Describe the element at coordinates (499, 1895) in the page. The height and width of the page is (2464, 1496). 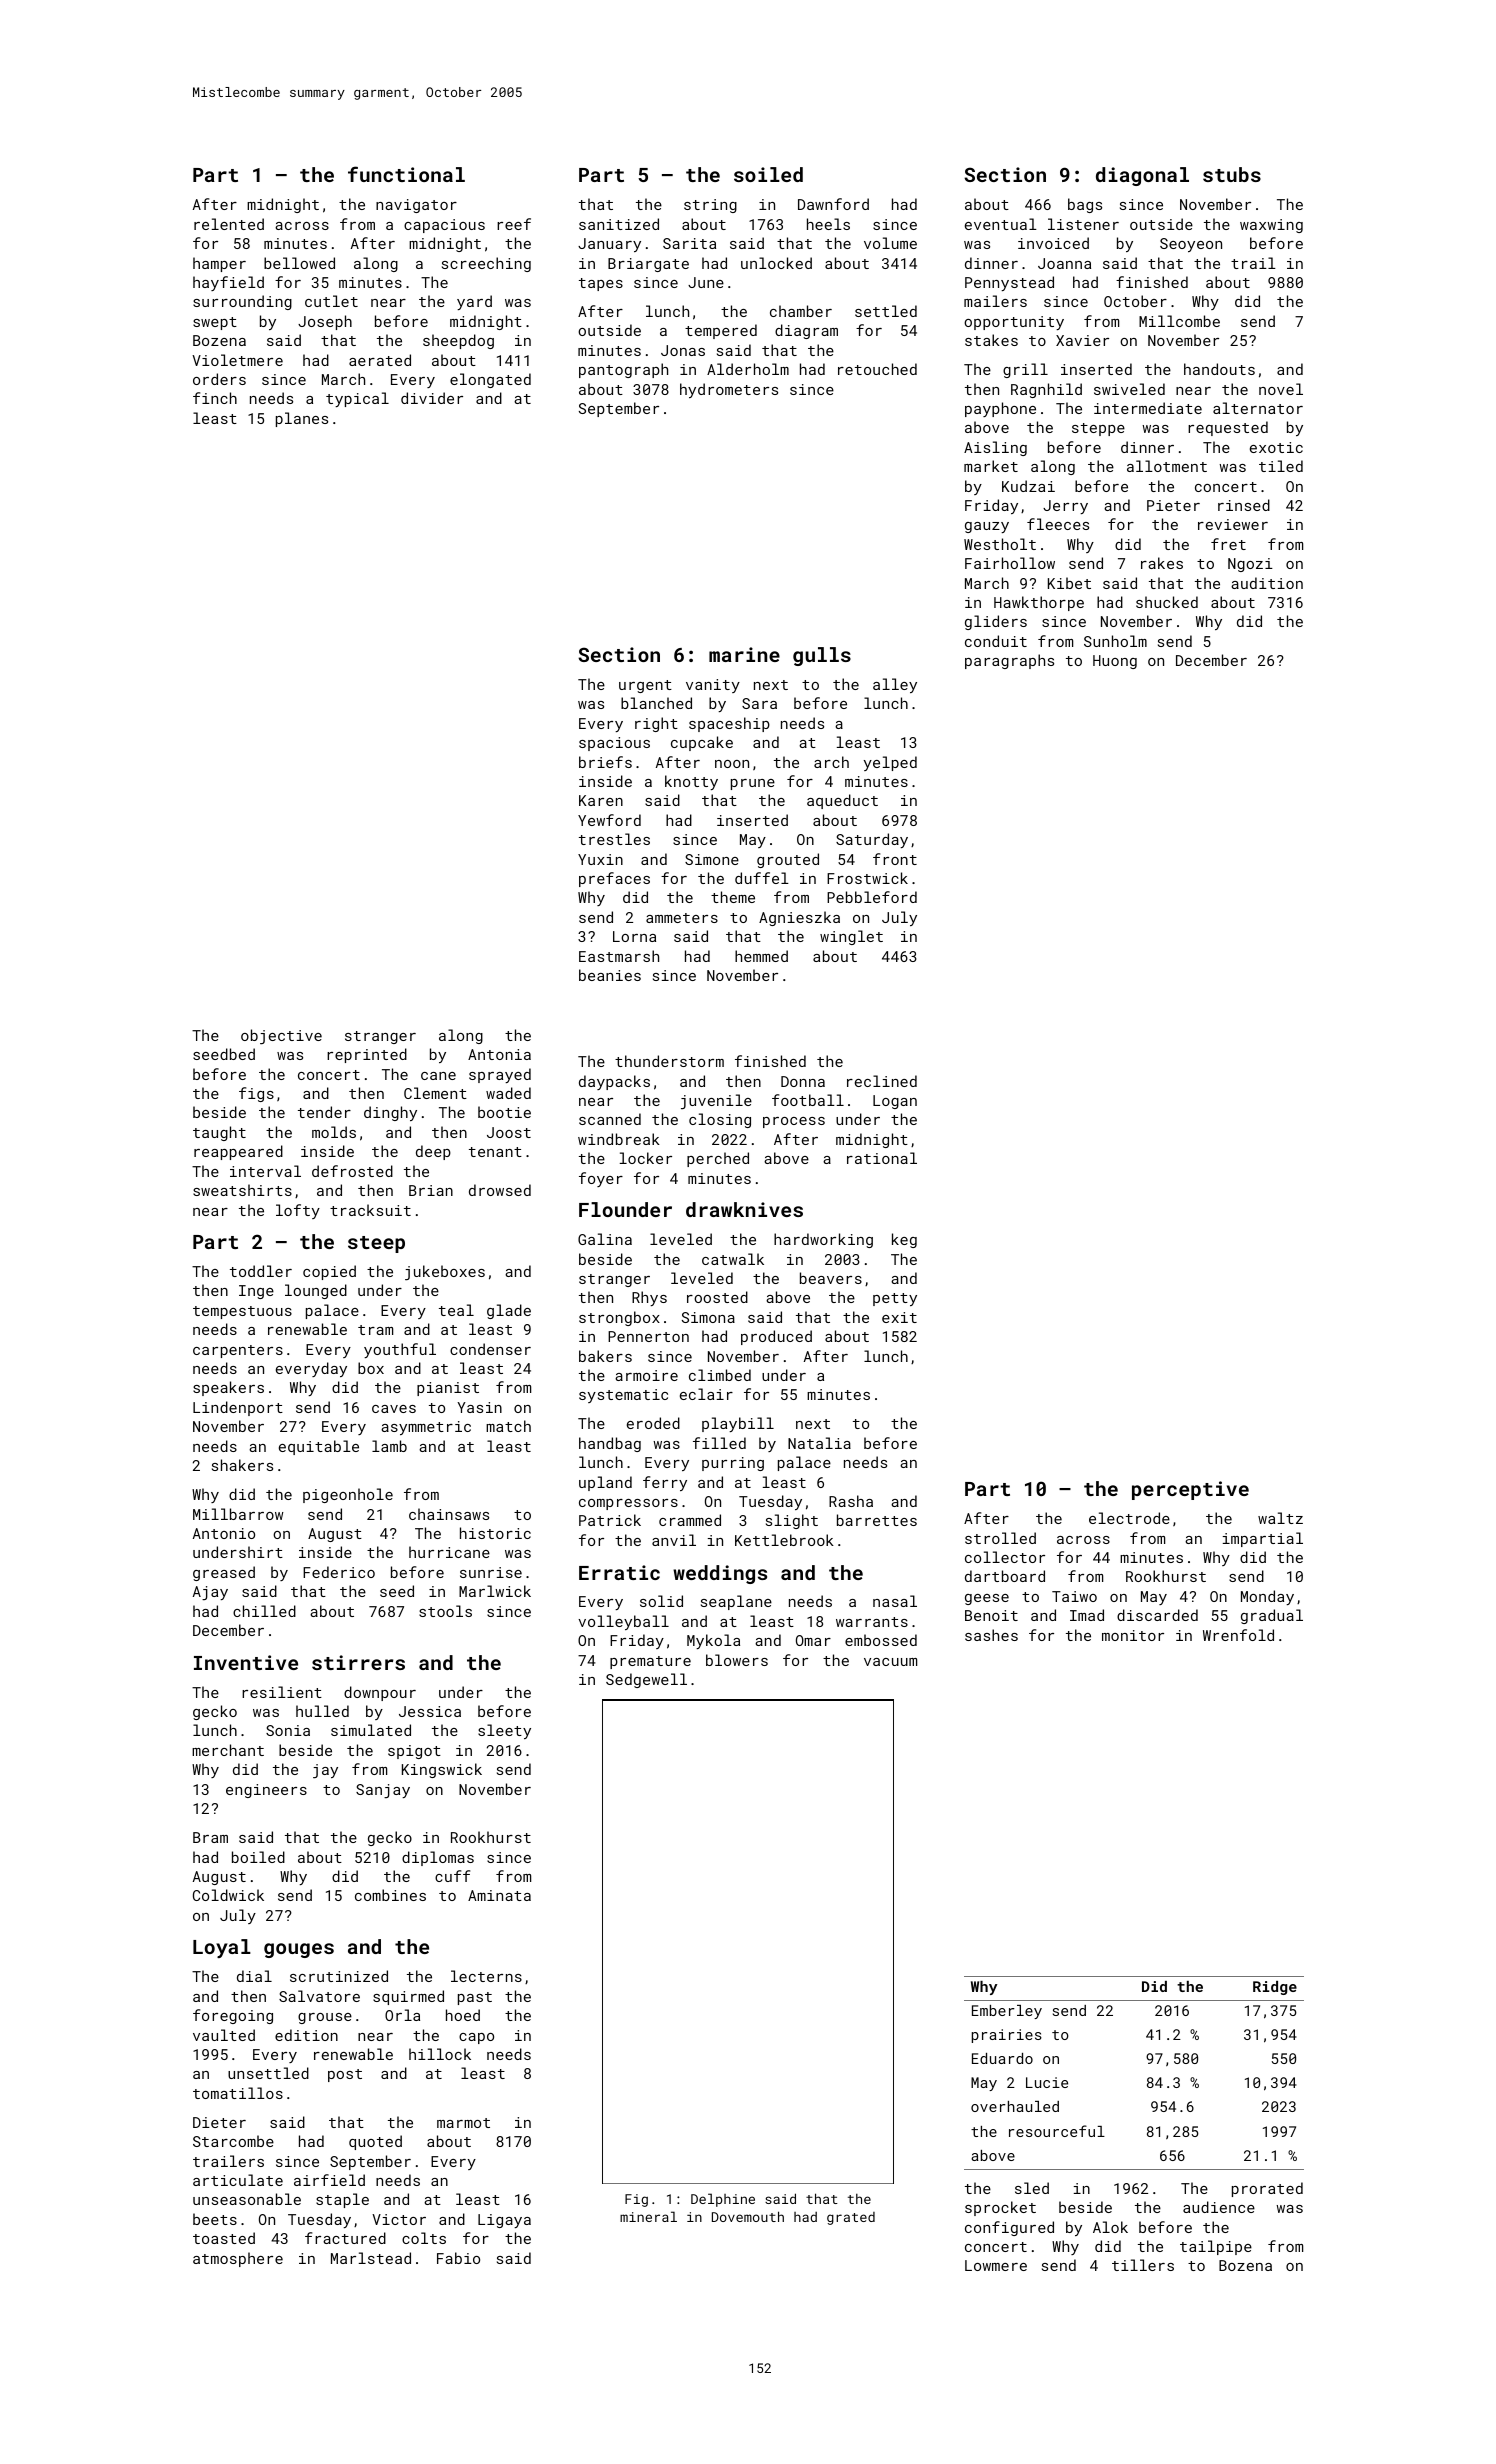
I see `Aminata` at that location.
